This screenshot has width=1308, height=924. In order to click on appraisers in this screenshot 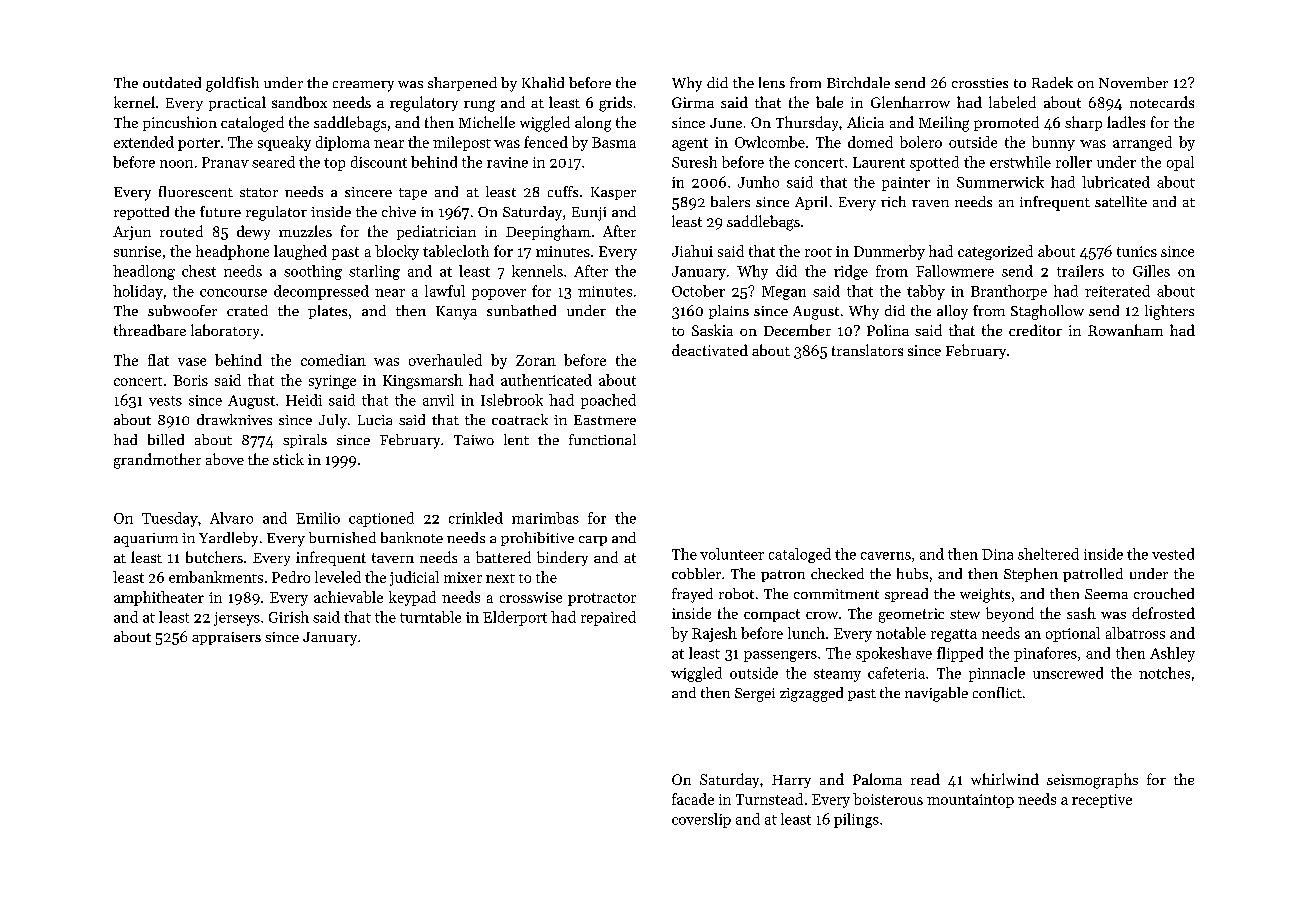, I will do `click(226, 638)`.
